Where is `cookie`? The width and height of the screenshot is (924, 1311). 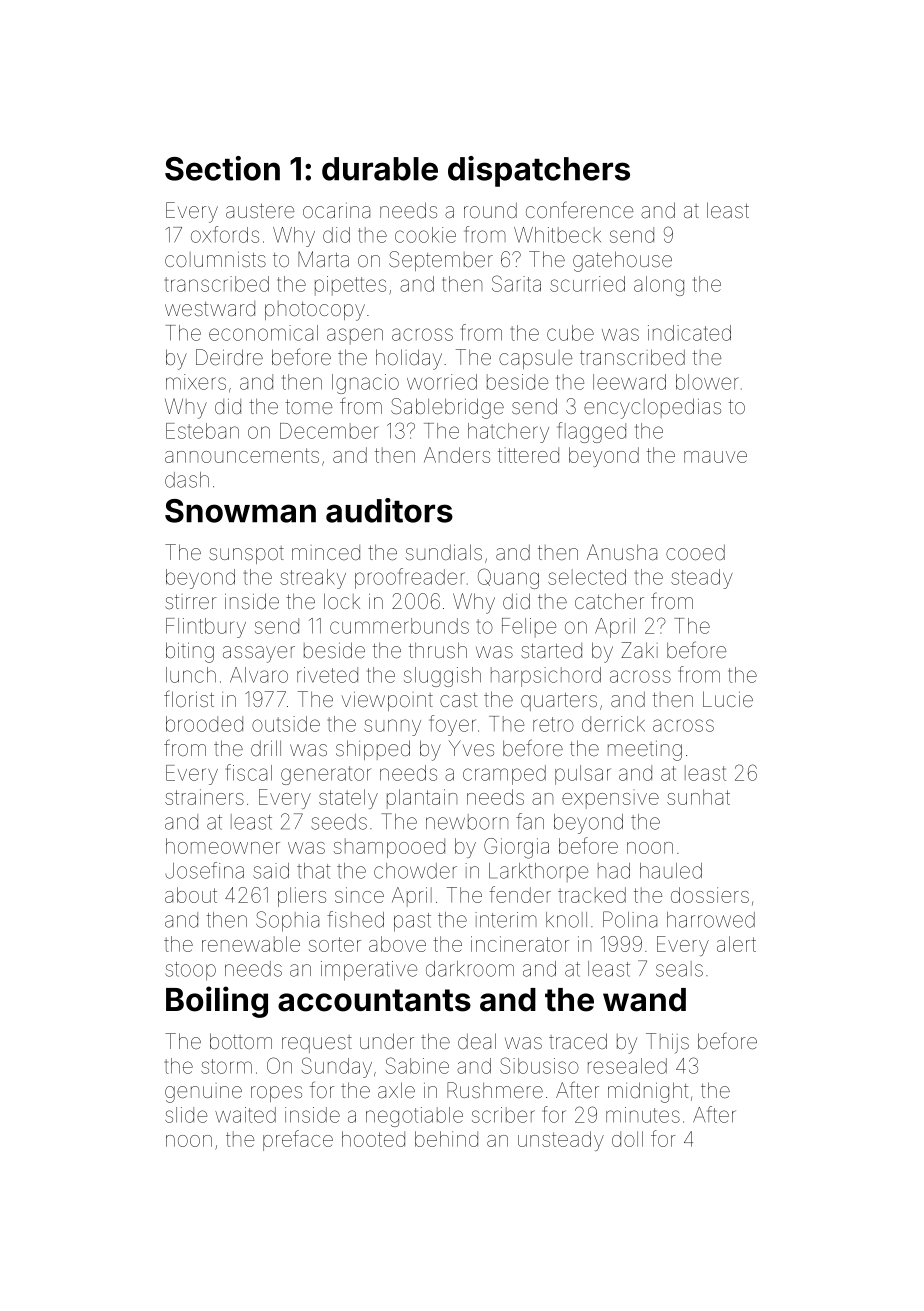
cookie is located at coordinates (425, 235).
